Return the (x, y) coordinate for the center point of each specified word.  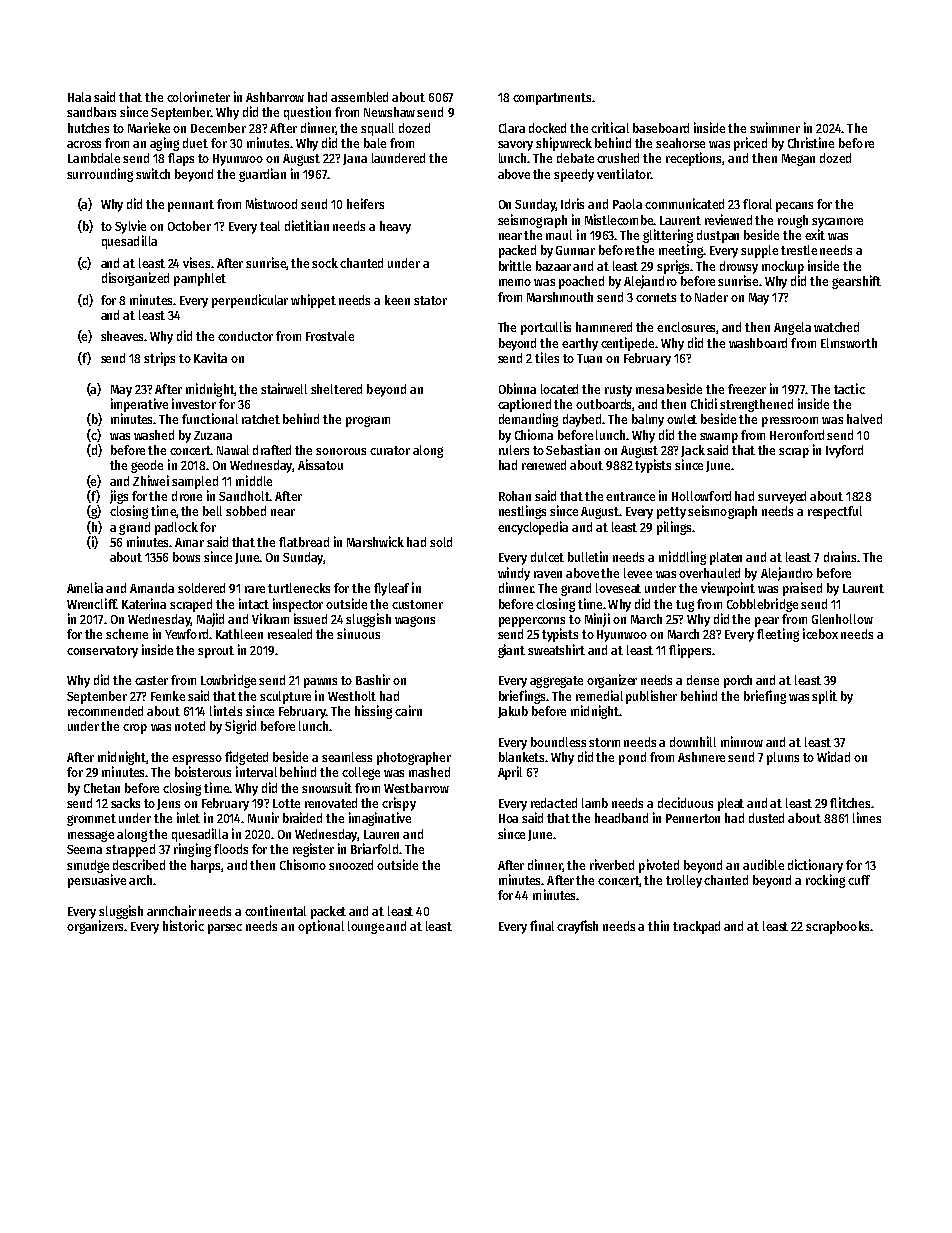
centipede (627, 344)
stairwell (284, 388)
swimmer (775, 127)
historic (183, 925)
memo (515, 282)
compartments (552, 99)
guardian (262, 175)
